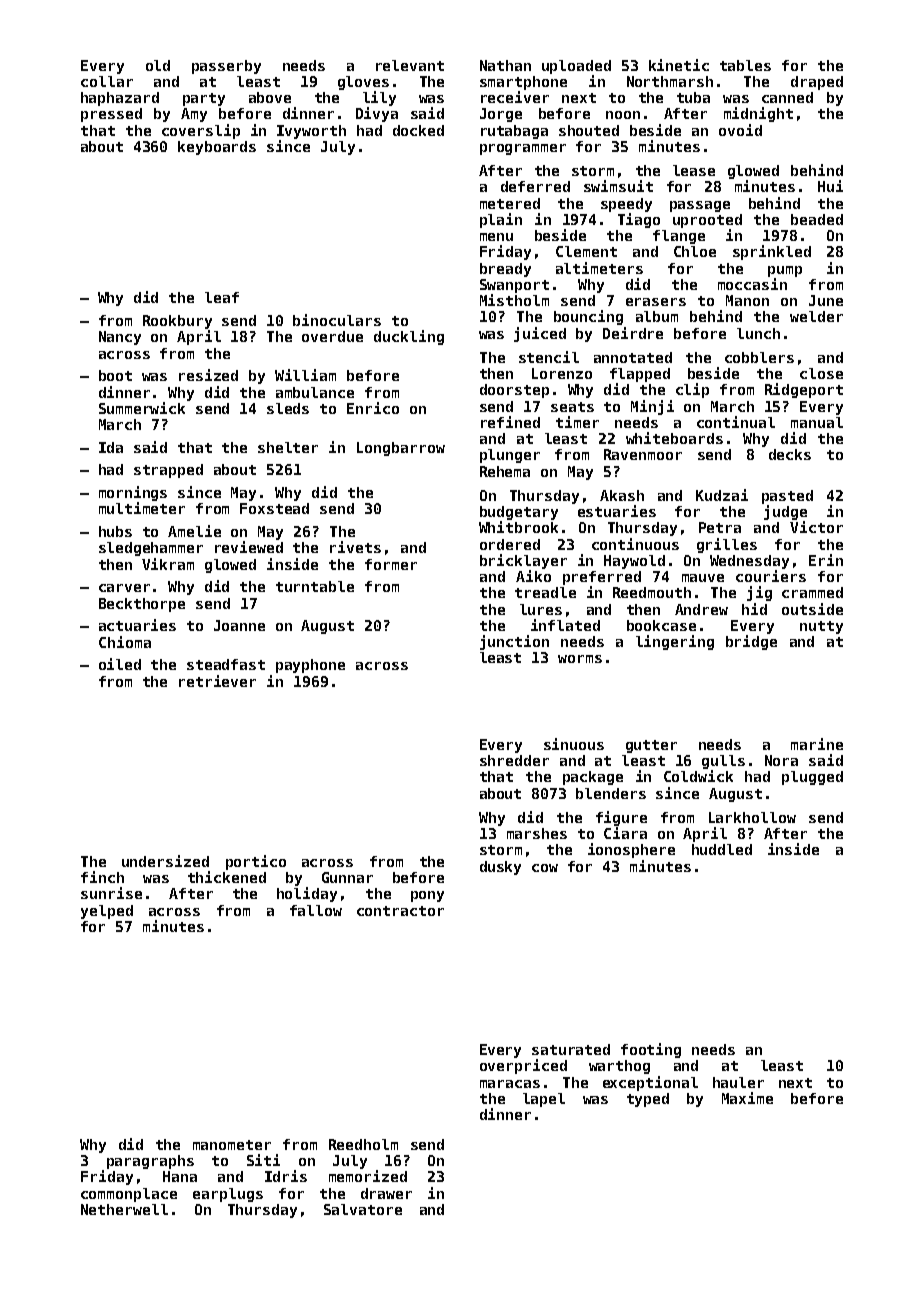 The image size is (924, 1308). Describe the element at coordinates (505, 65) in the document. I see `Nathan` at that location.
